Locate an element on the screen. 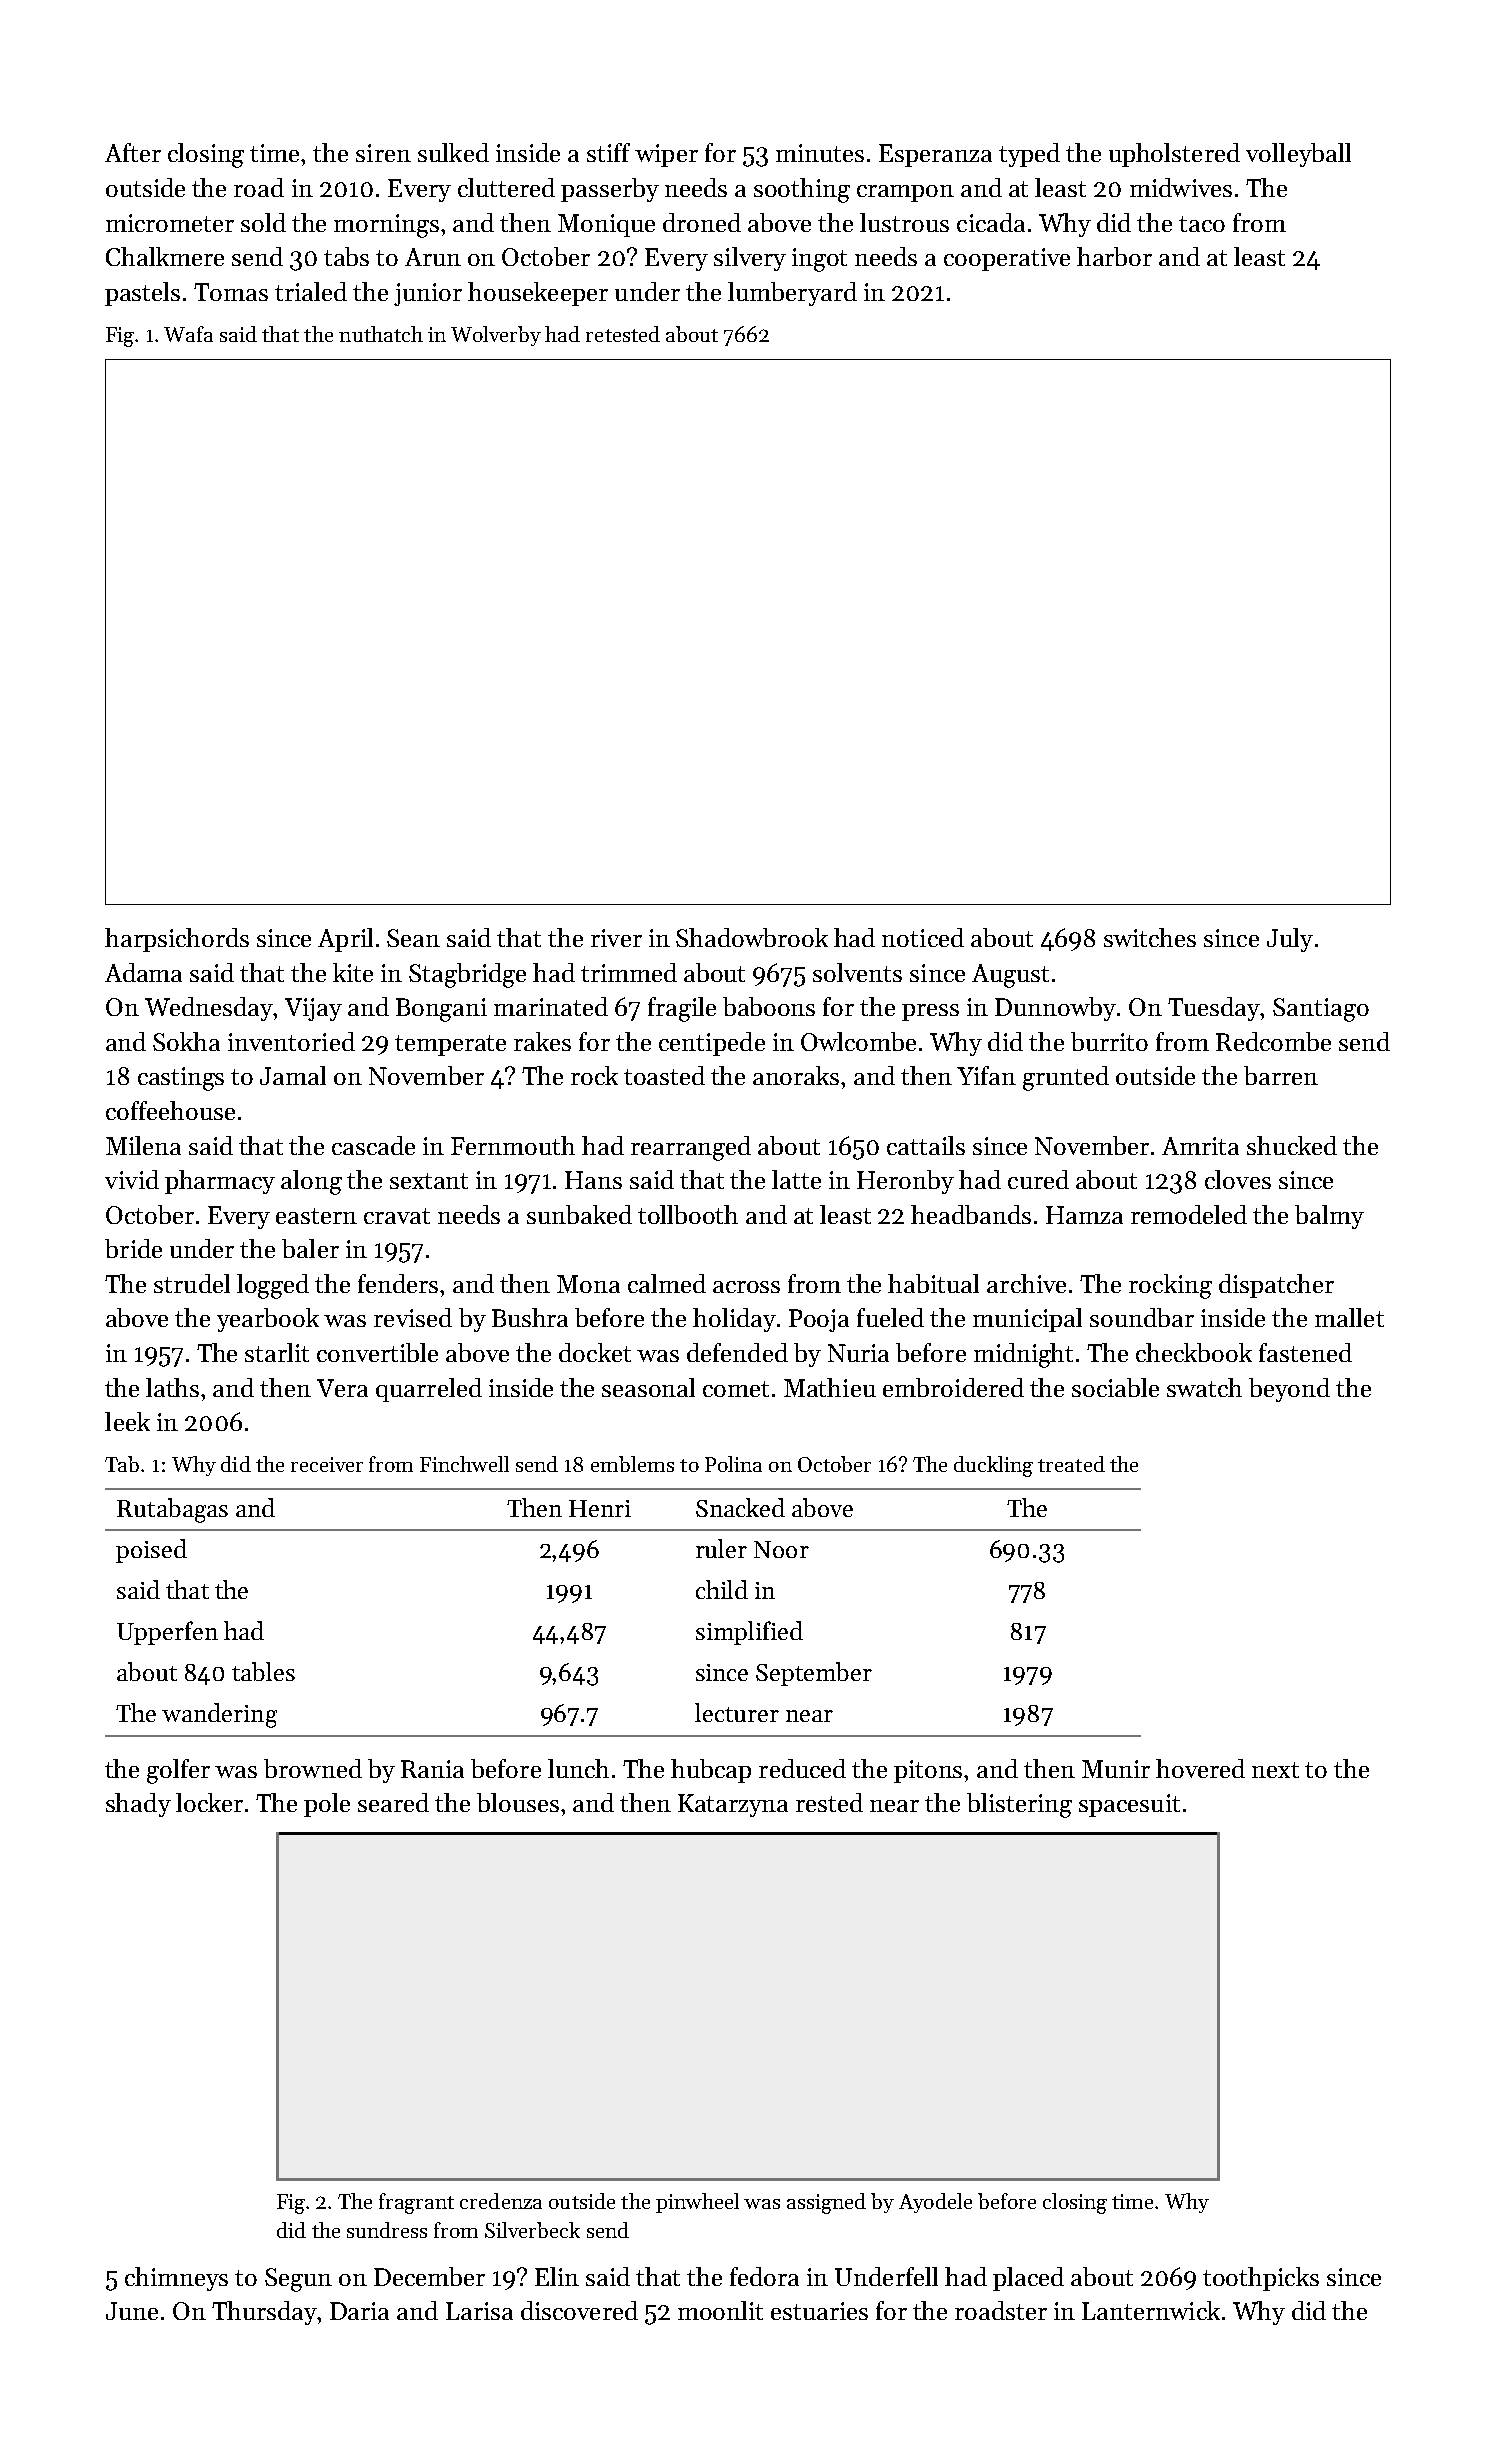 Image resolution: width=1496 pixels, height=2464 pixels. shady is located at coordinates (138, 1805).
